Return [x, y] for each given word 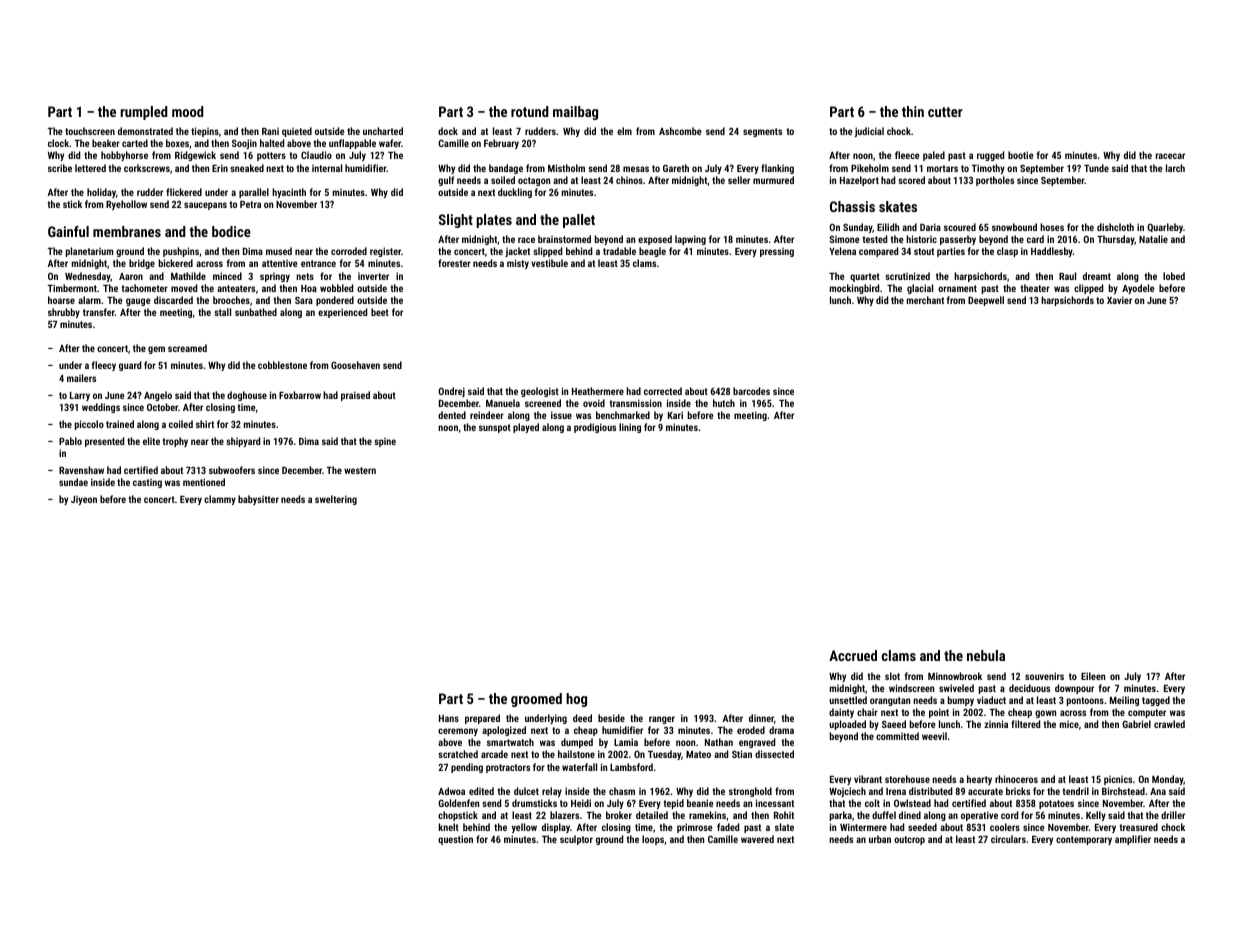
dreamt [1097, 276]
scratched [458, 754]
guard [130, 366]
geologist [540, 392]
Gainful [68, 231]
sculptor [576, 840]
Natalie [1153, 239]
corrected [663, 391]
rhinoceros [1016, 779]
